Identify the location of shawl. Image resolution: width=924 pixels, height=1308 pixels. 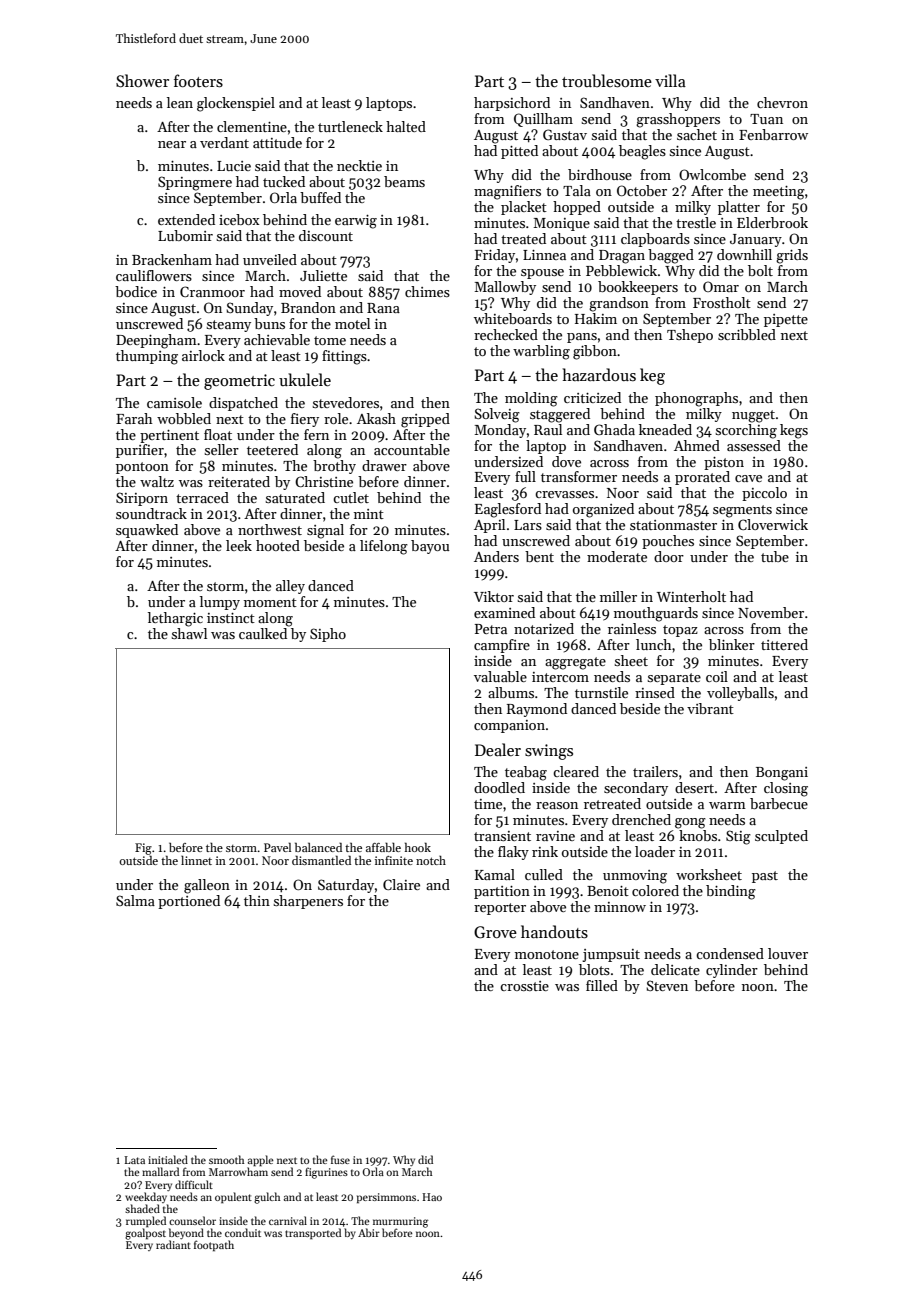
(189, 633).
